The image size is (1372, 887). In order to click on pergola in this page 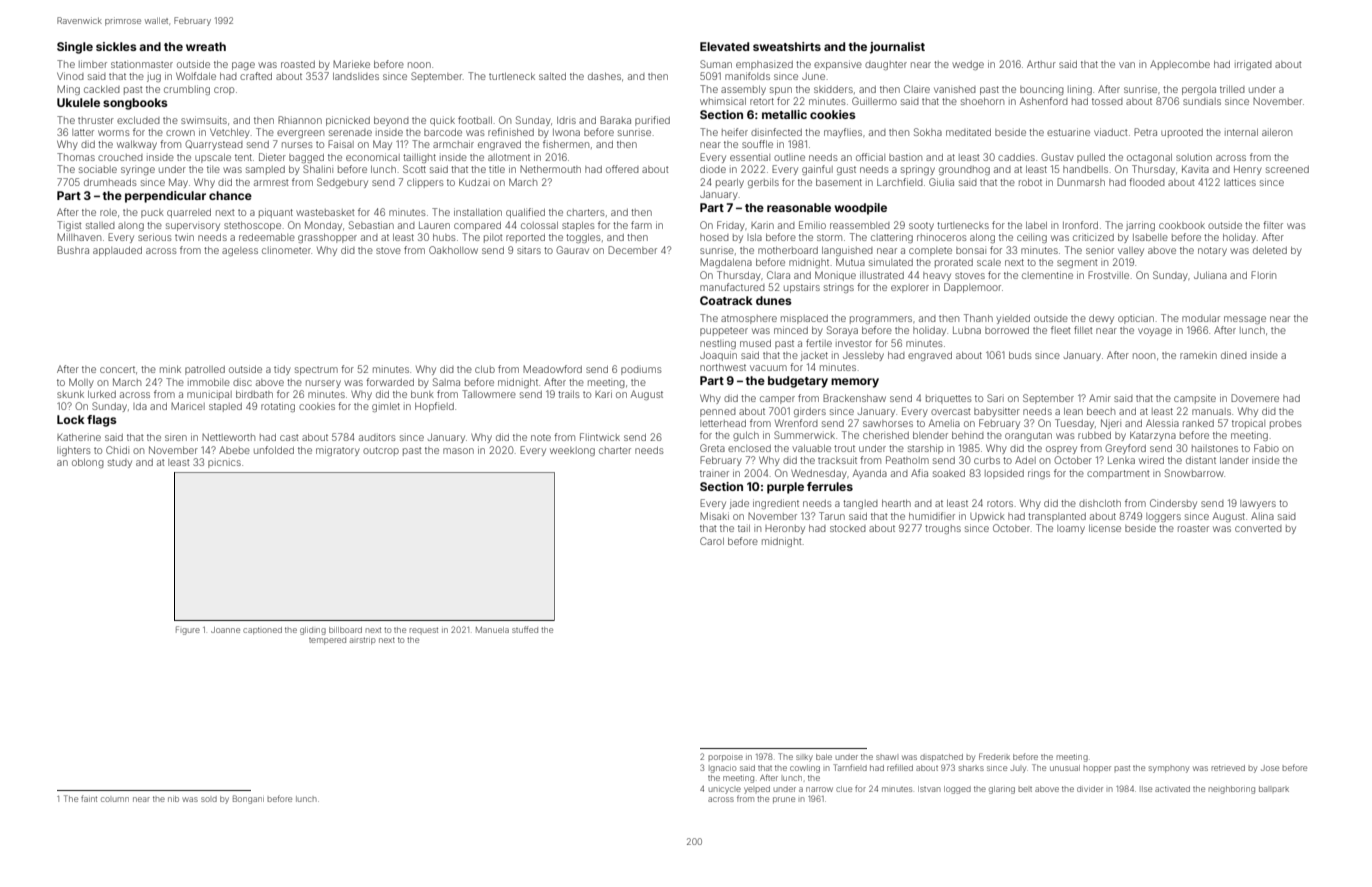, I will do `click(1199, 90)`.
